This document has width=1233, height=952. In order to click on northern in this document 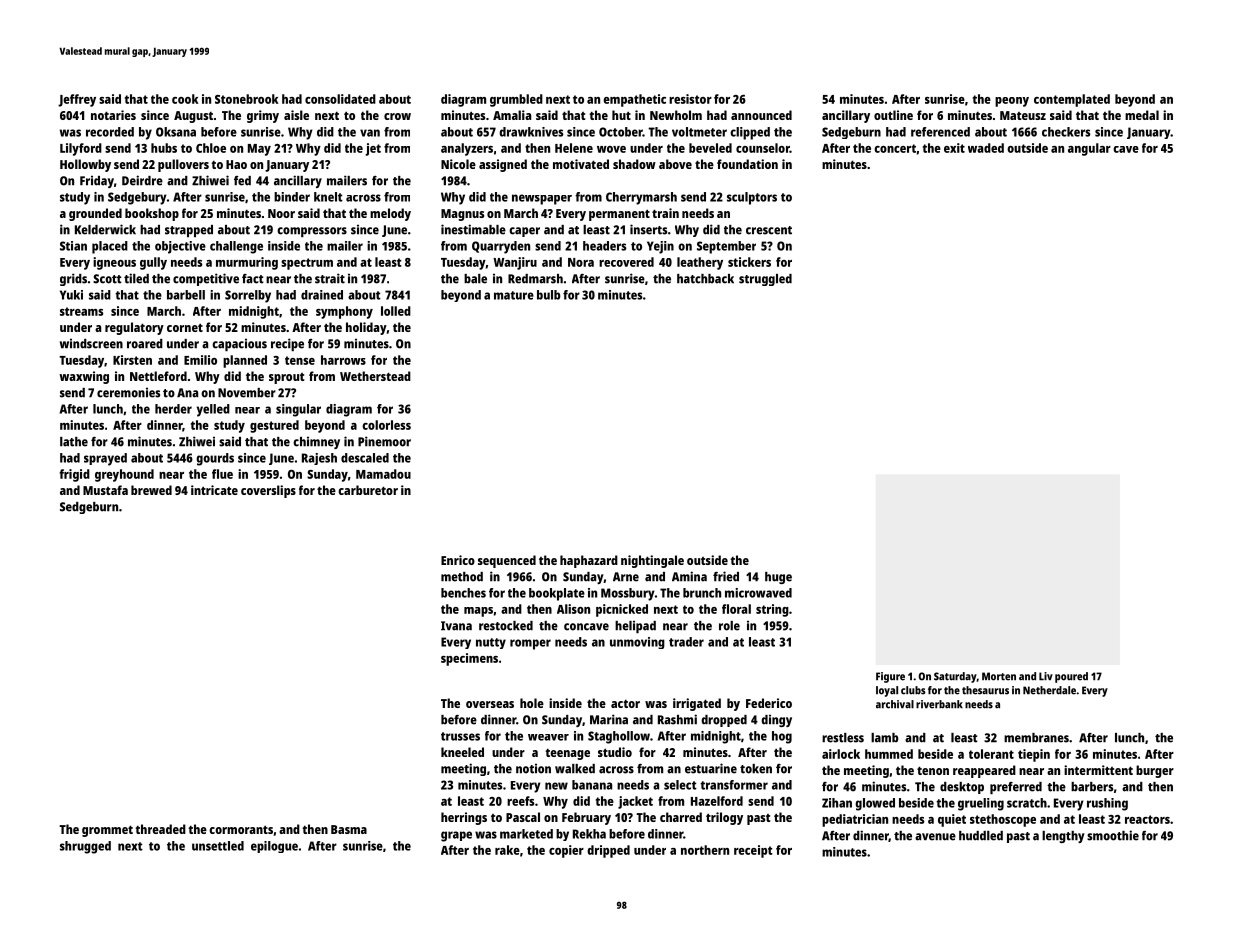, I will do `click(705, 850)`.
